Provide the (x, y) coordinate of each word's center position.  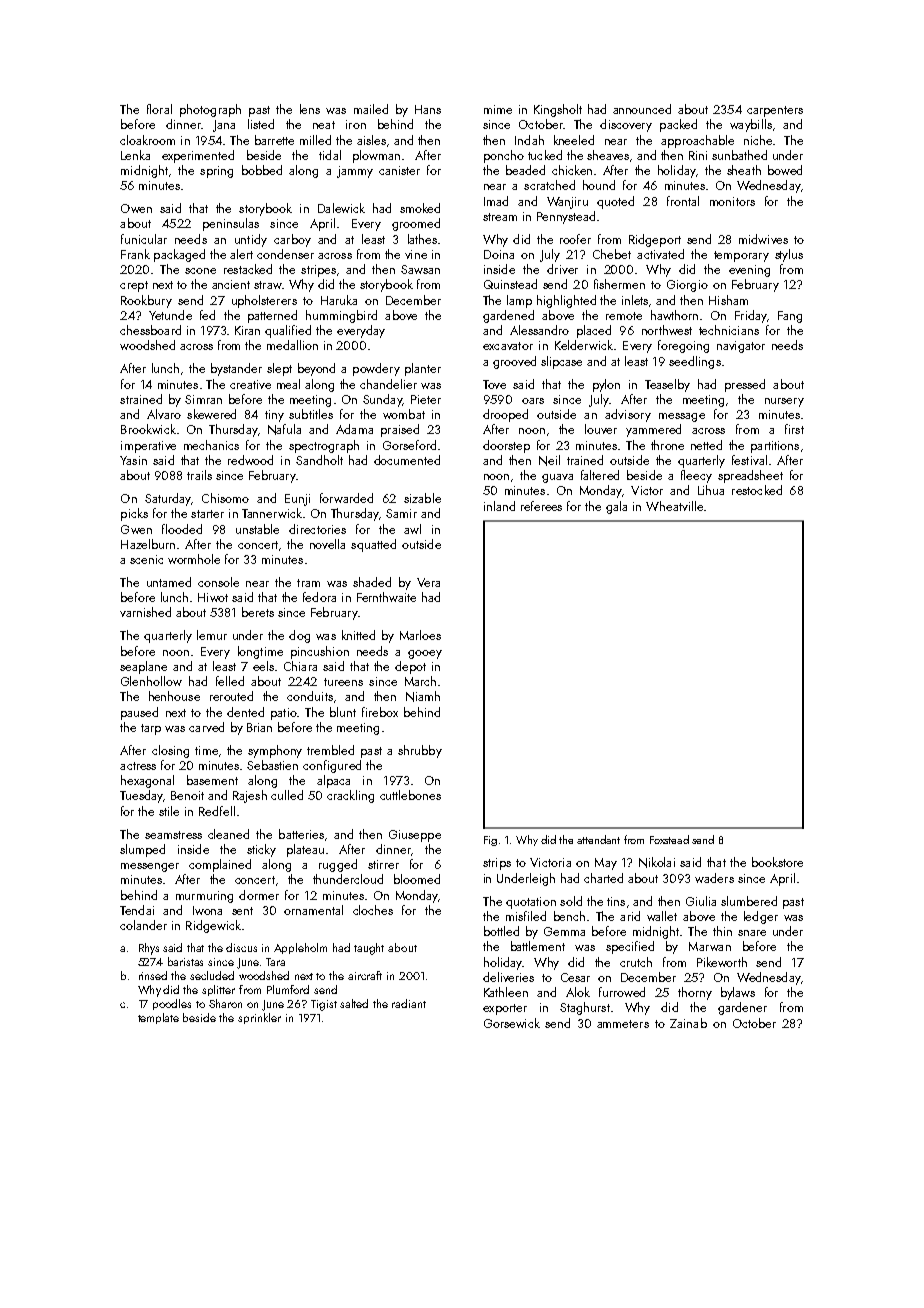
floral (159, 109)
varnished (145, 612)
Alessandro (539, 330)
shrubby (420, 751)
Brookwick (148, 429)
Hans (428, 109)
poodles (172, 1004)
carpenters (775, 111)
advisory (628, 415)
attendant (598, 839)
